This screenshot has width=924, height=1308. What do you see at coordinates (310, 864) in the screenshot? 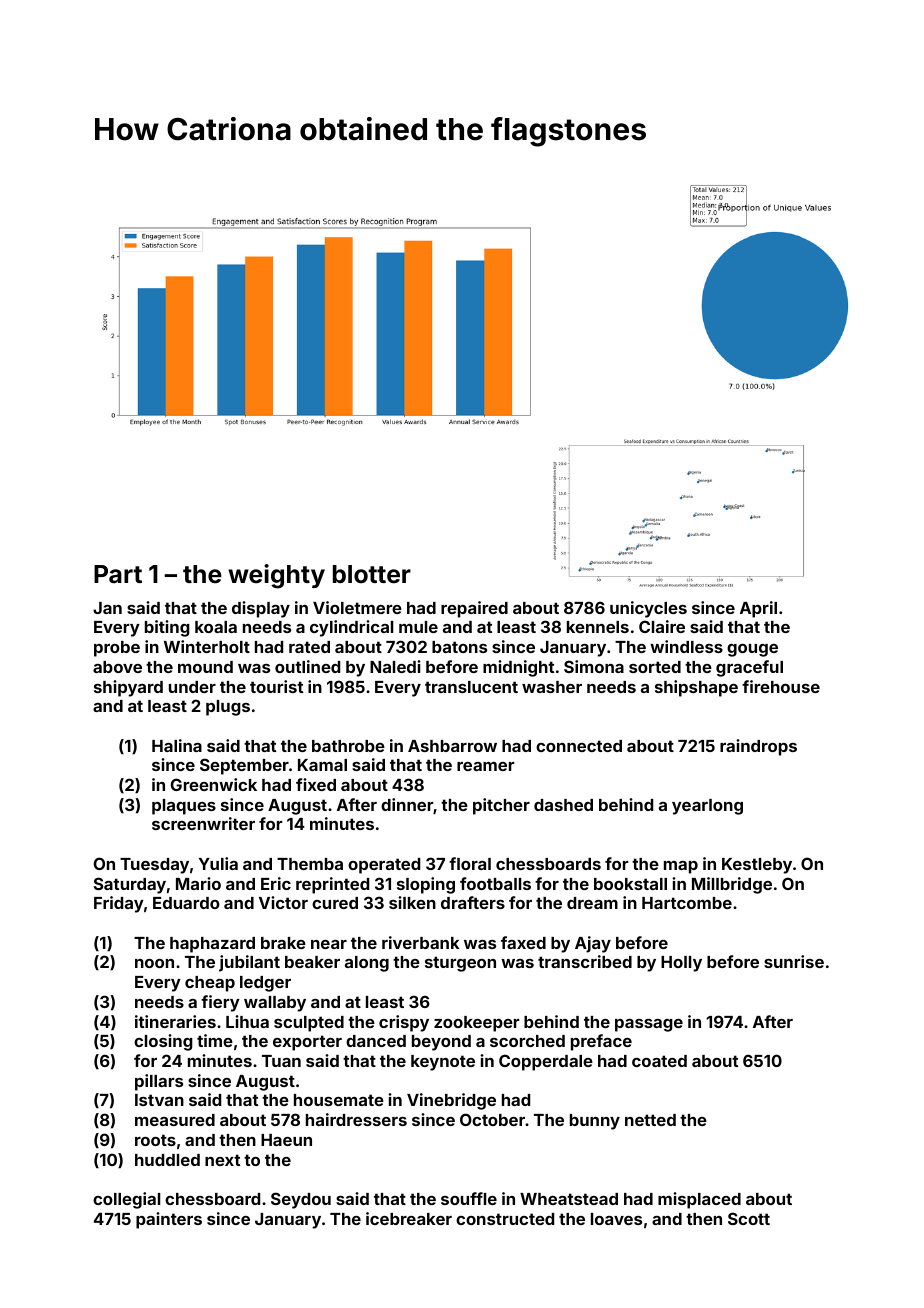
I see `Themba` at bounding box center [310, 864].
